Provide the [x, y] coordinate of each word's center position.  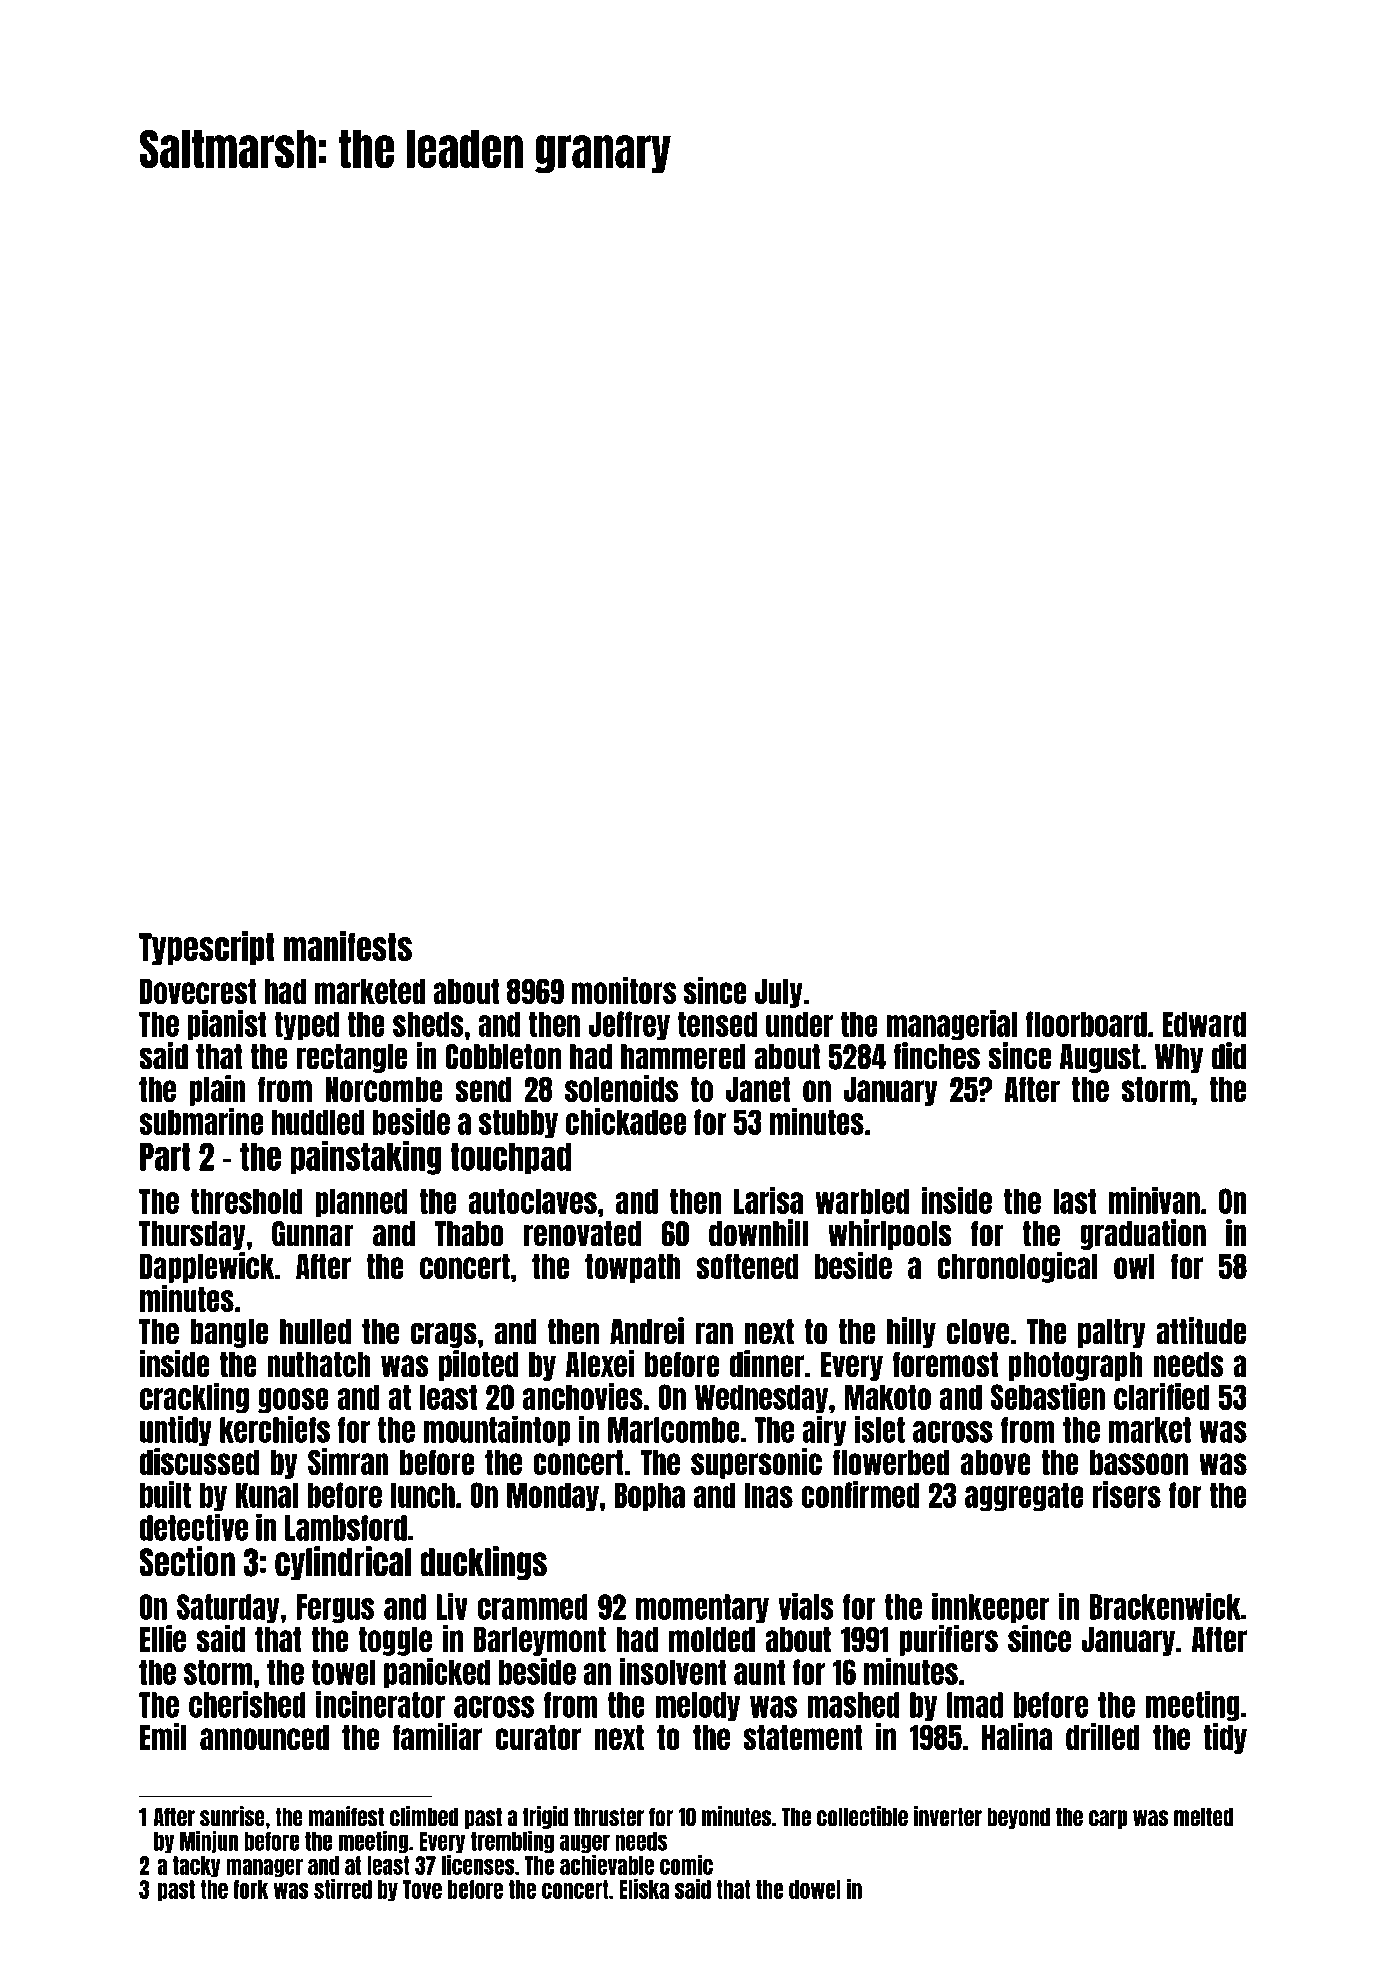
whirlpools [890, 1234]
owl [1134, 1266]
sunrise [232, 1816]
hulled [315, 1332]
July [779, 993]
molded [712, 1639]
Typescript [207, 948]
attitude [1201, 1331]
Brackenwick [1165, 1606]
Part [165, 1156]
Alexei [600, 1363]
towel [344, 1672]
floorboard [1086, 1024]
